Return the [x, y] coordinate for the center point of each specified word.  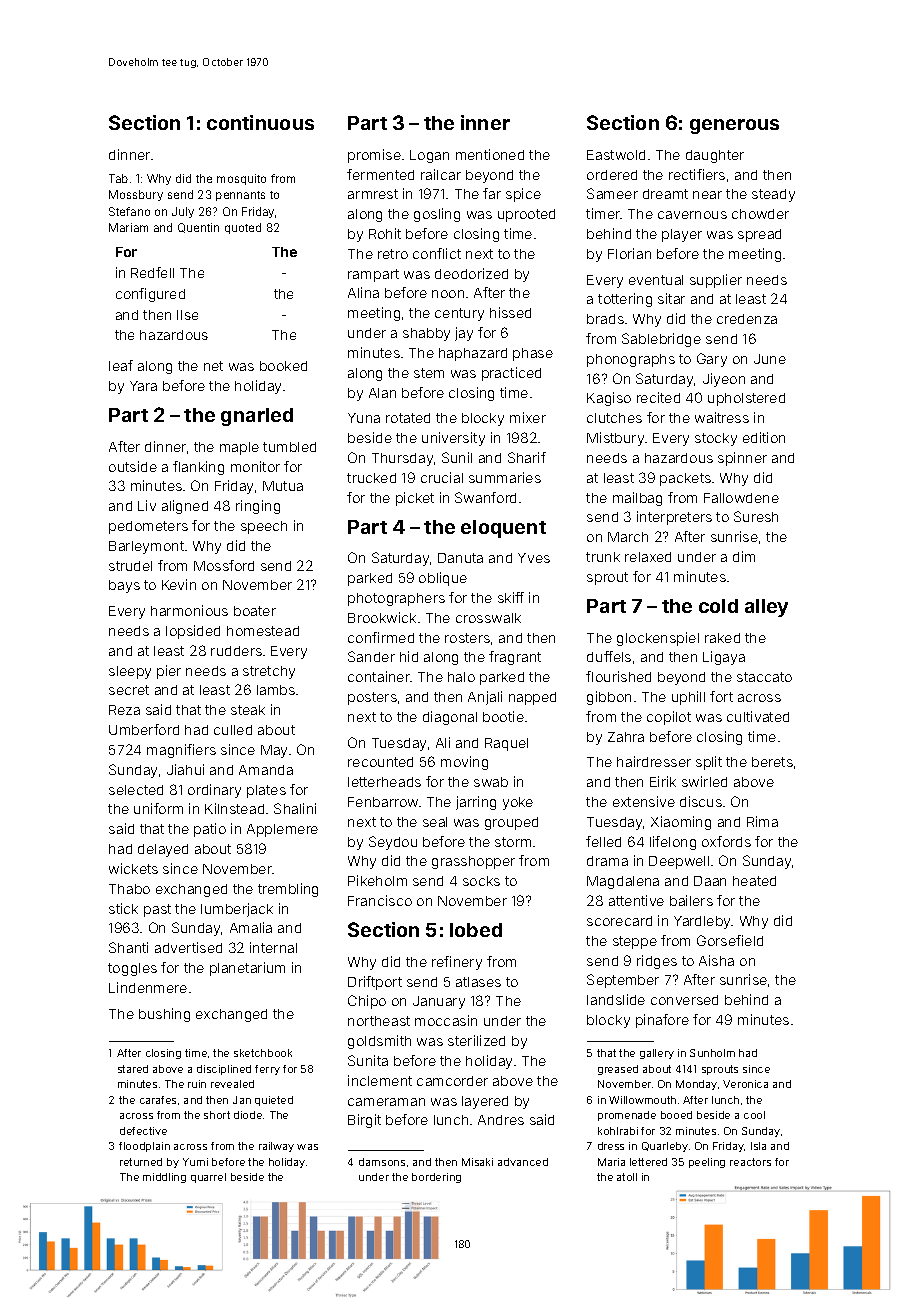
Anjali [485, 698]
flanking [198, 468]
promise [374, 156]
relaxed [648, 557]
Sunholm [712, 1053]
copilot [669, 718]
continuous [260, 122]
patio [210, 830]
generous [734, 126]
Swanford [485, 497]
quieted [274, 1101]
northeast [379, 1021]
